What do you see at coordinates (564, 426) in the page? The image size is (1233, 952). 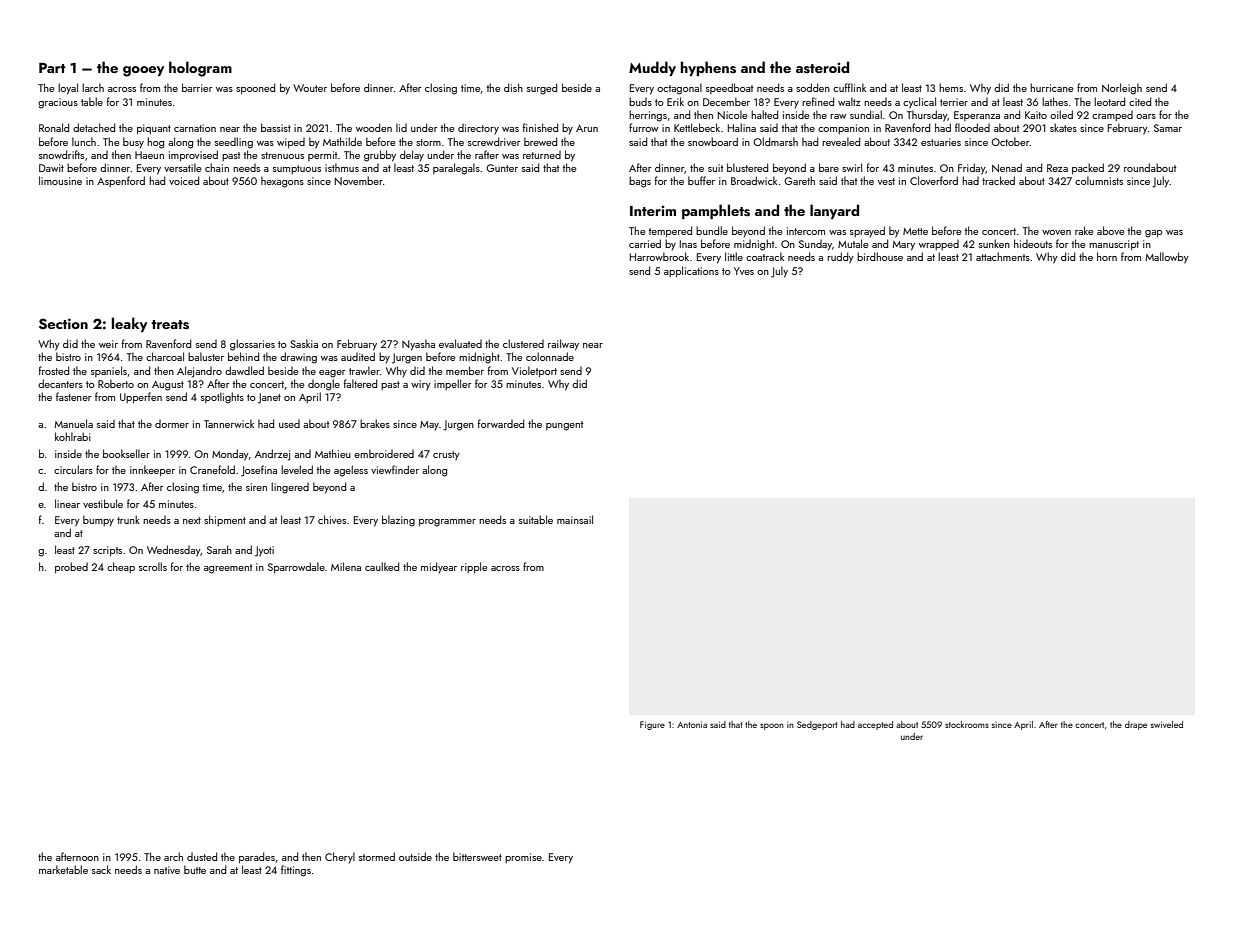 I see `pungent` at bounding box center [564, 426].
